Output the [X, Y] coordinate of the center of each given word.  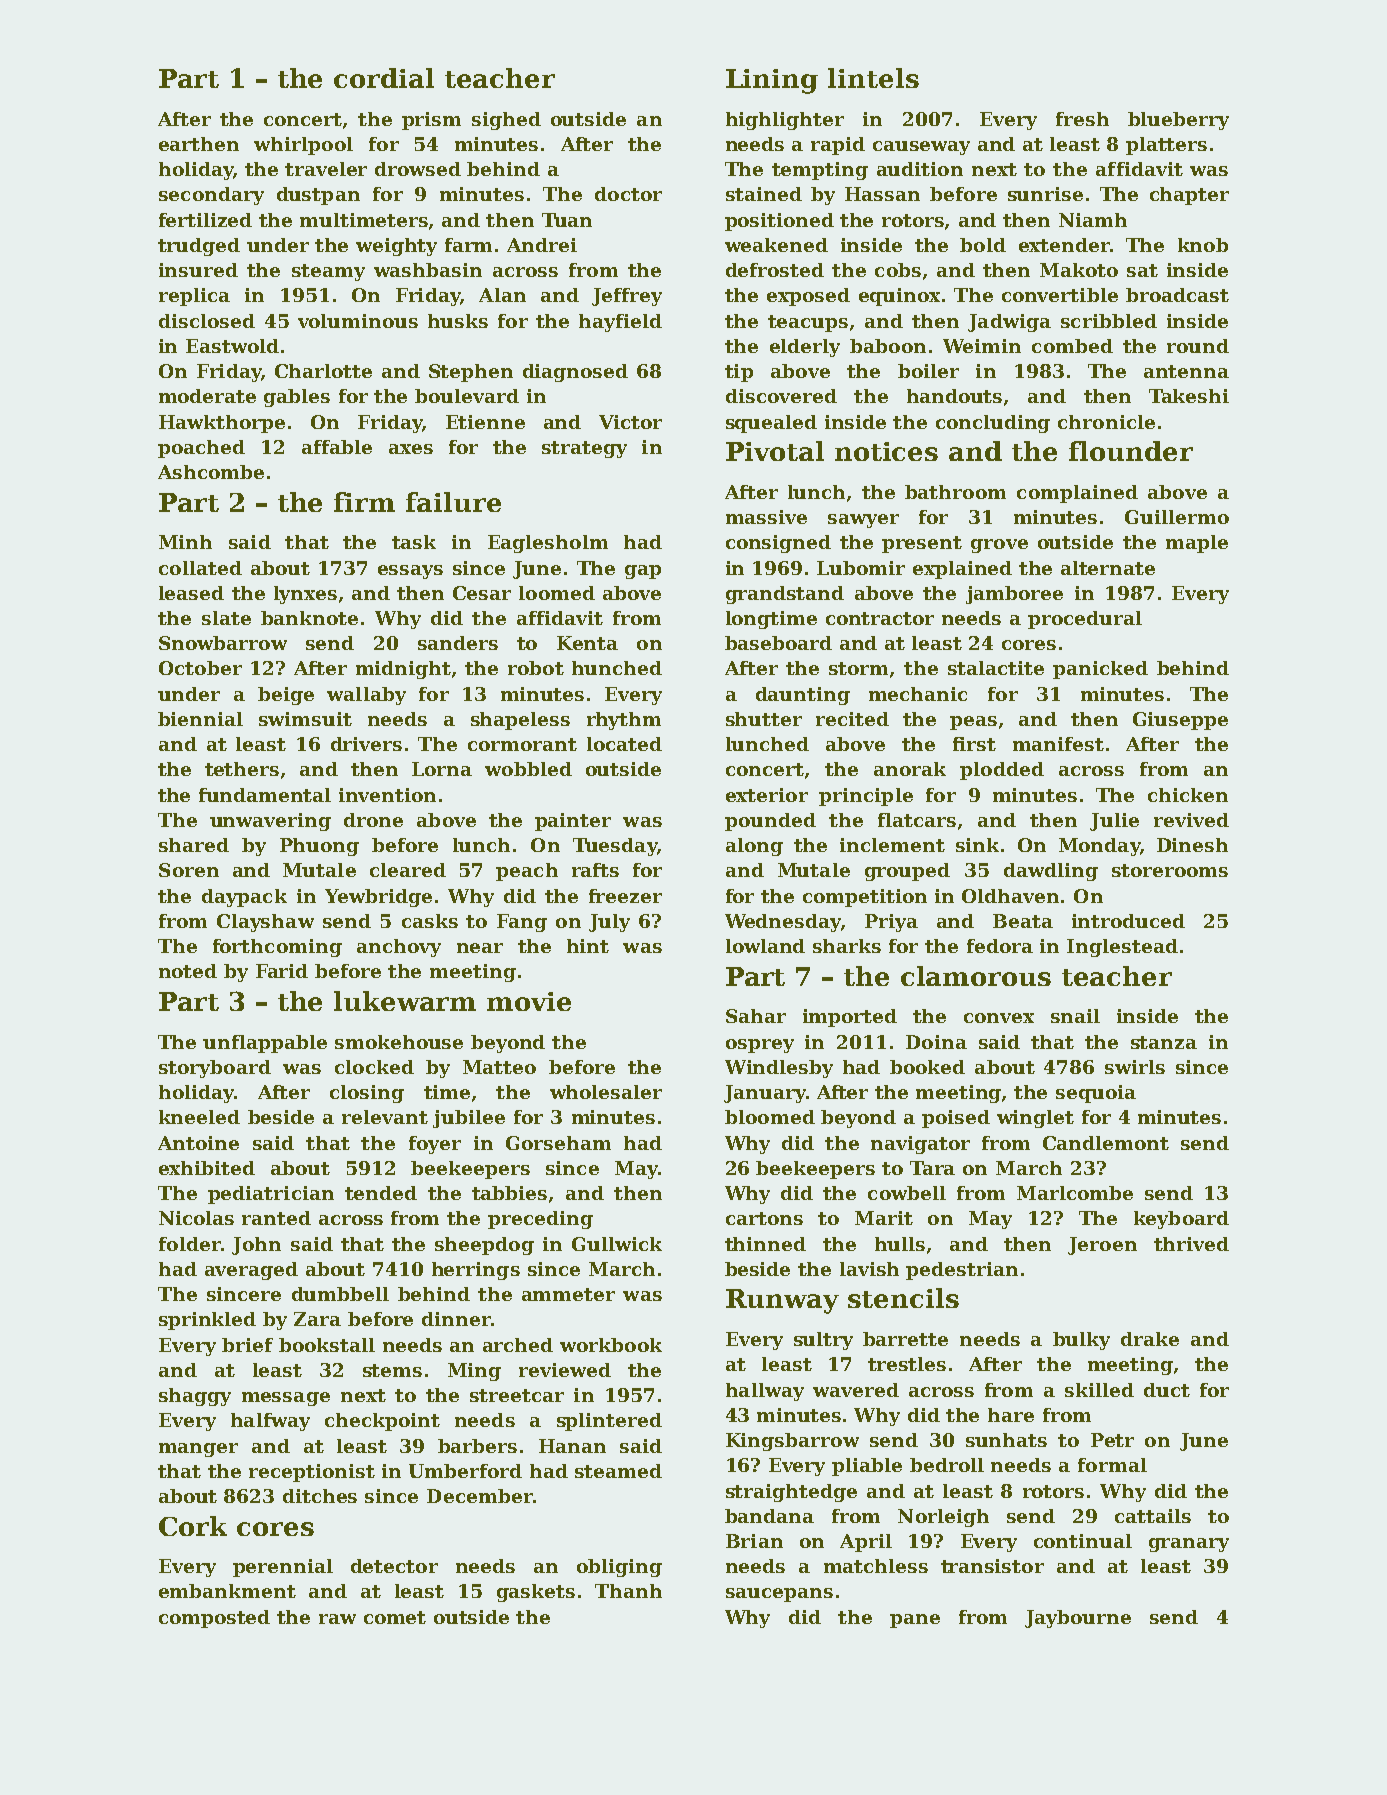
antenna [1186, 371]
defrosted [775, 270]
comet [395, 1617]
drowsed [418, 169]
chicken [1188, 795]
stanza [1164, 1042]
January [765, 1094]
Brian [754, 1541]
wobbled [528, 769]
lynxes [305, 595]
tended [381, 1193]
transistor [992, 1566]
